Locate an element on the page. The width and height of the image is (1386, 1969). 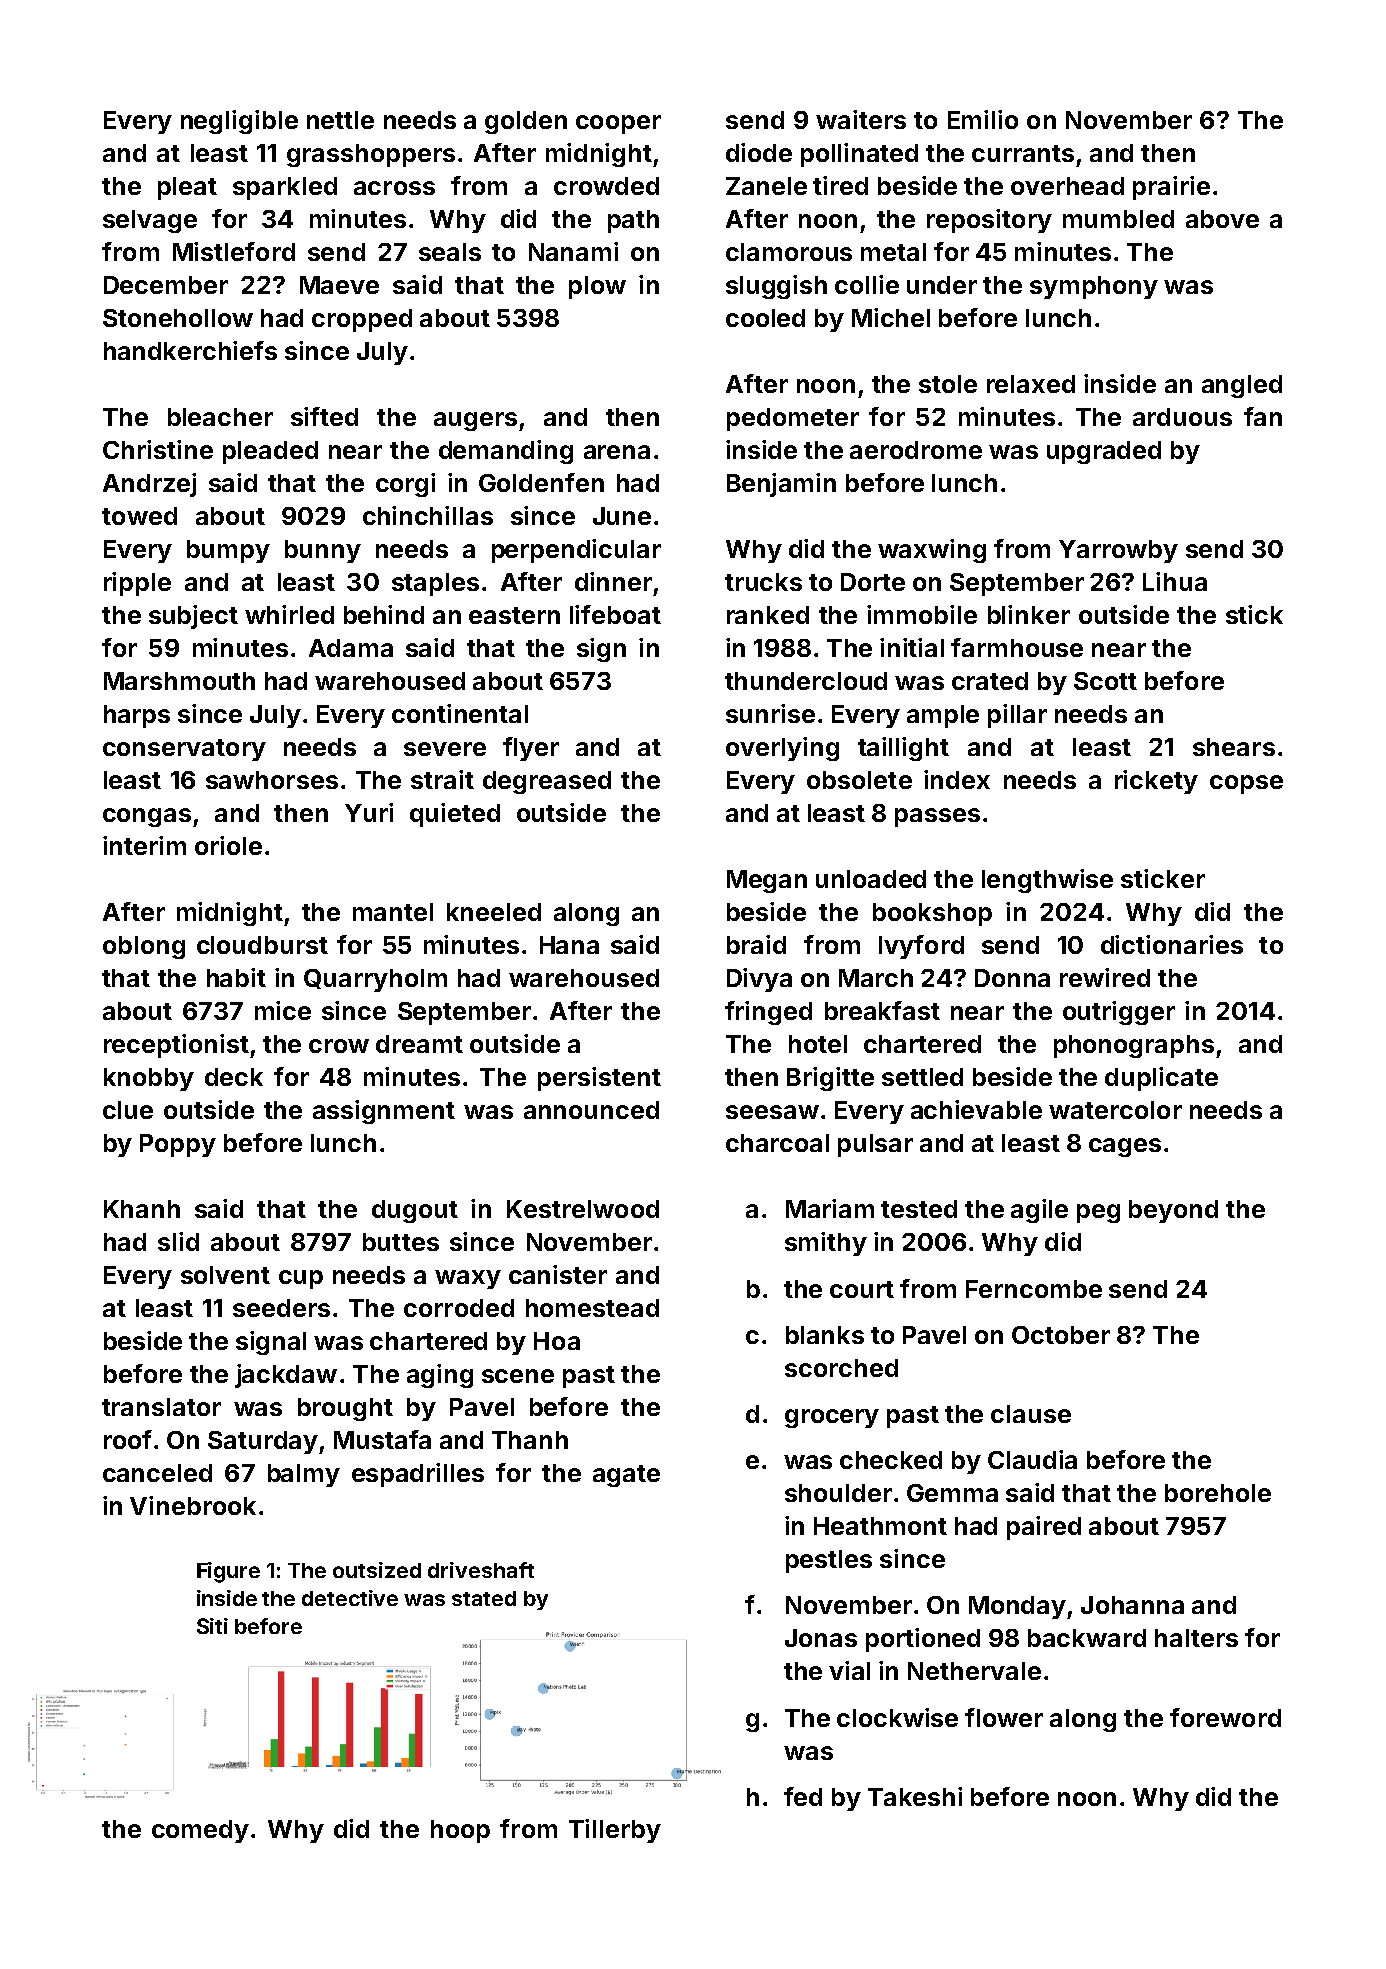
negligible is located at coordinates (239, 122).
